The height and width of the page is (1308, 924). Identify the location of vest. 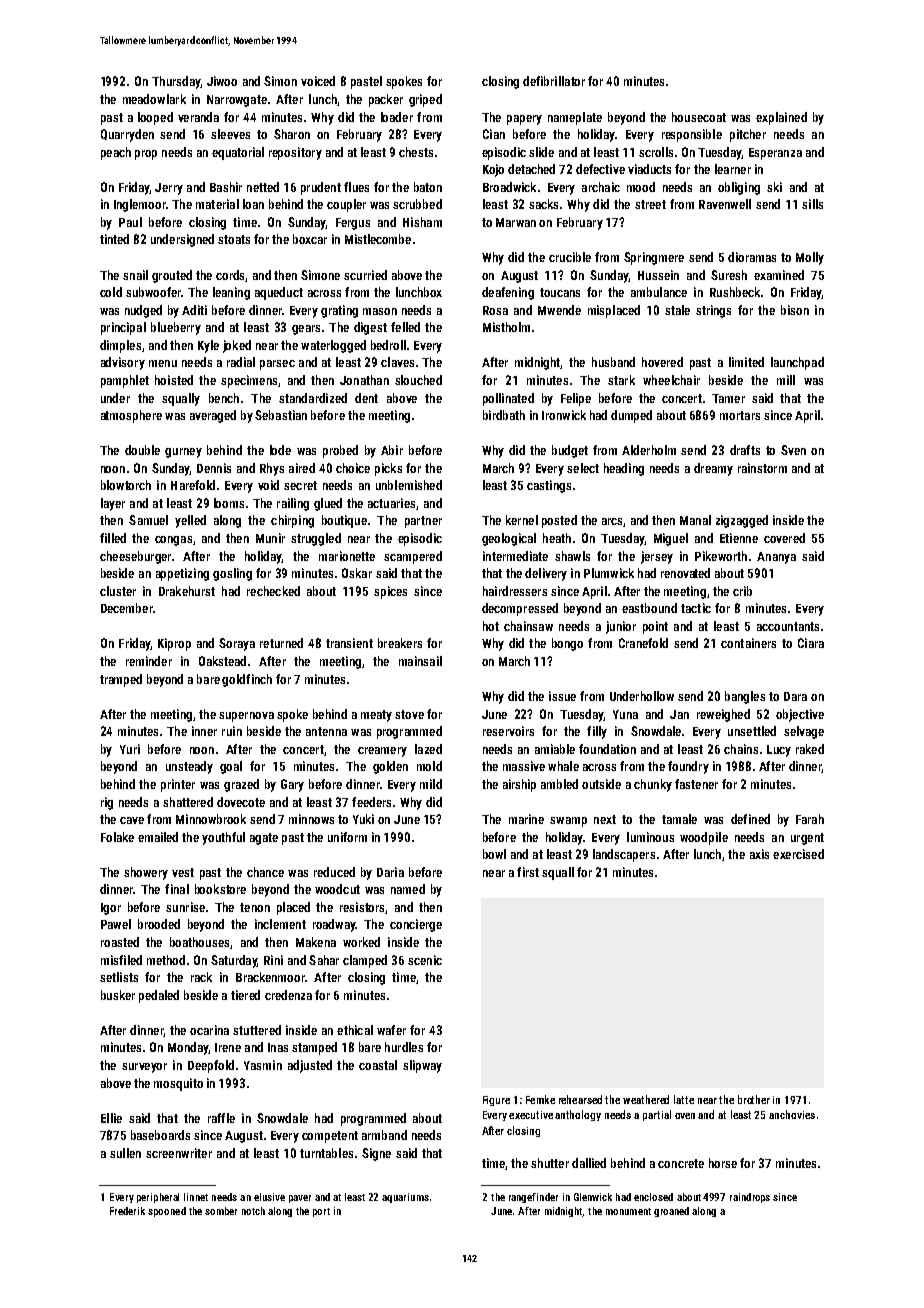
(183, 872).
